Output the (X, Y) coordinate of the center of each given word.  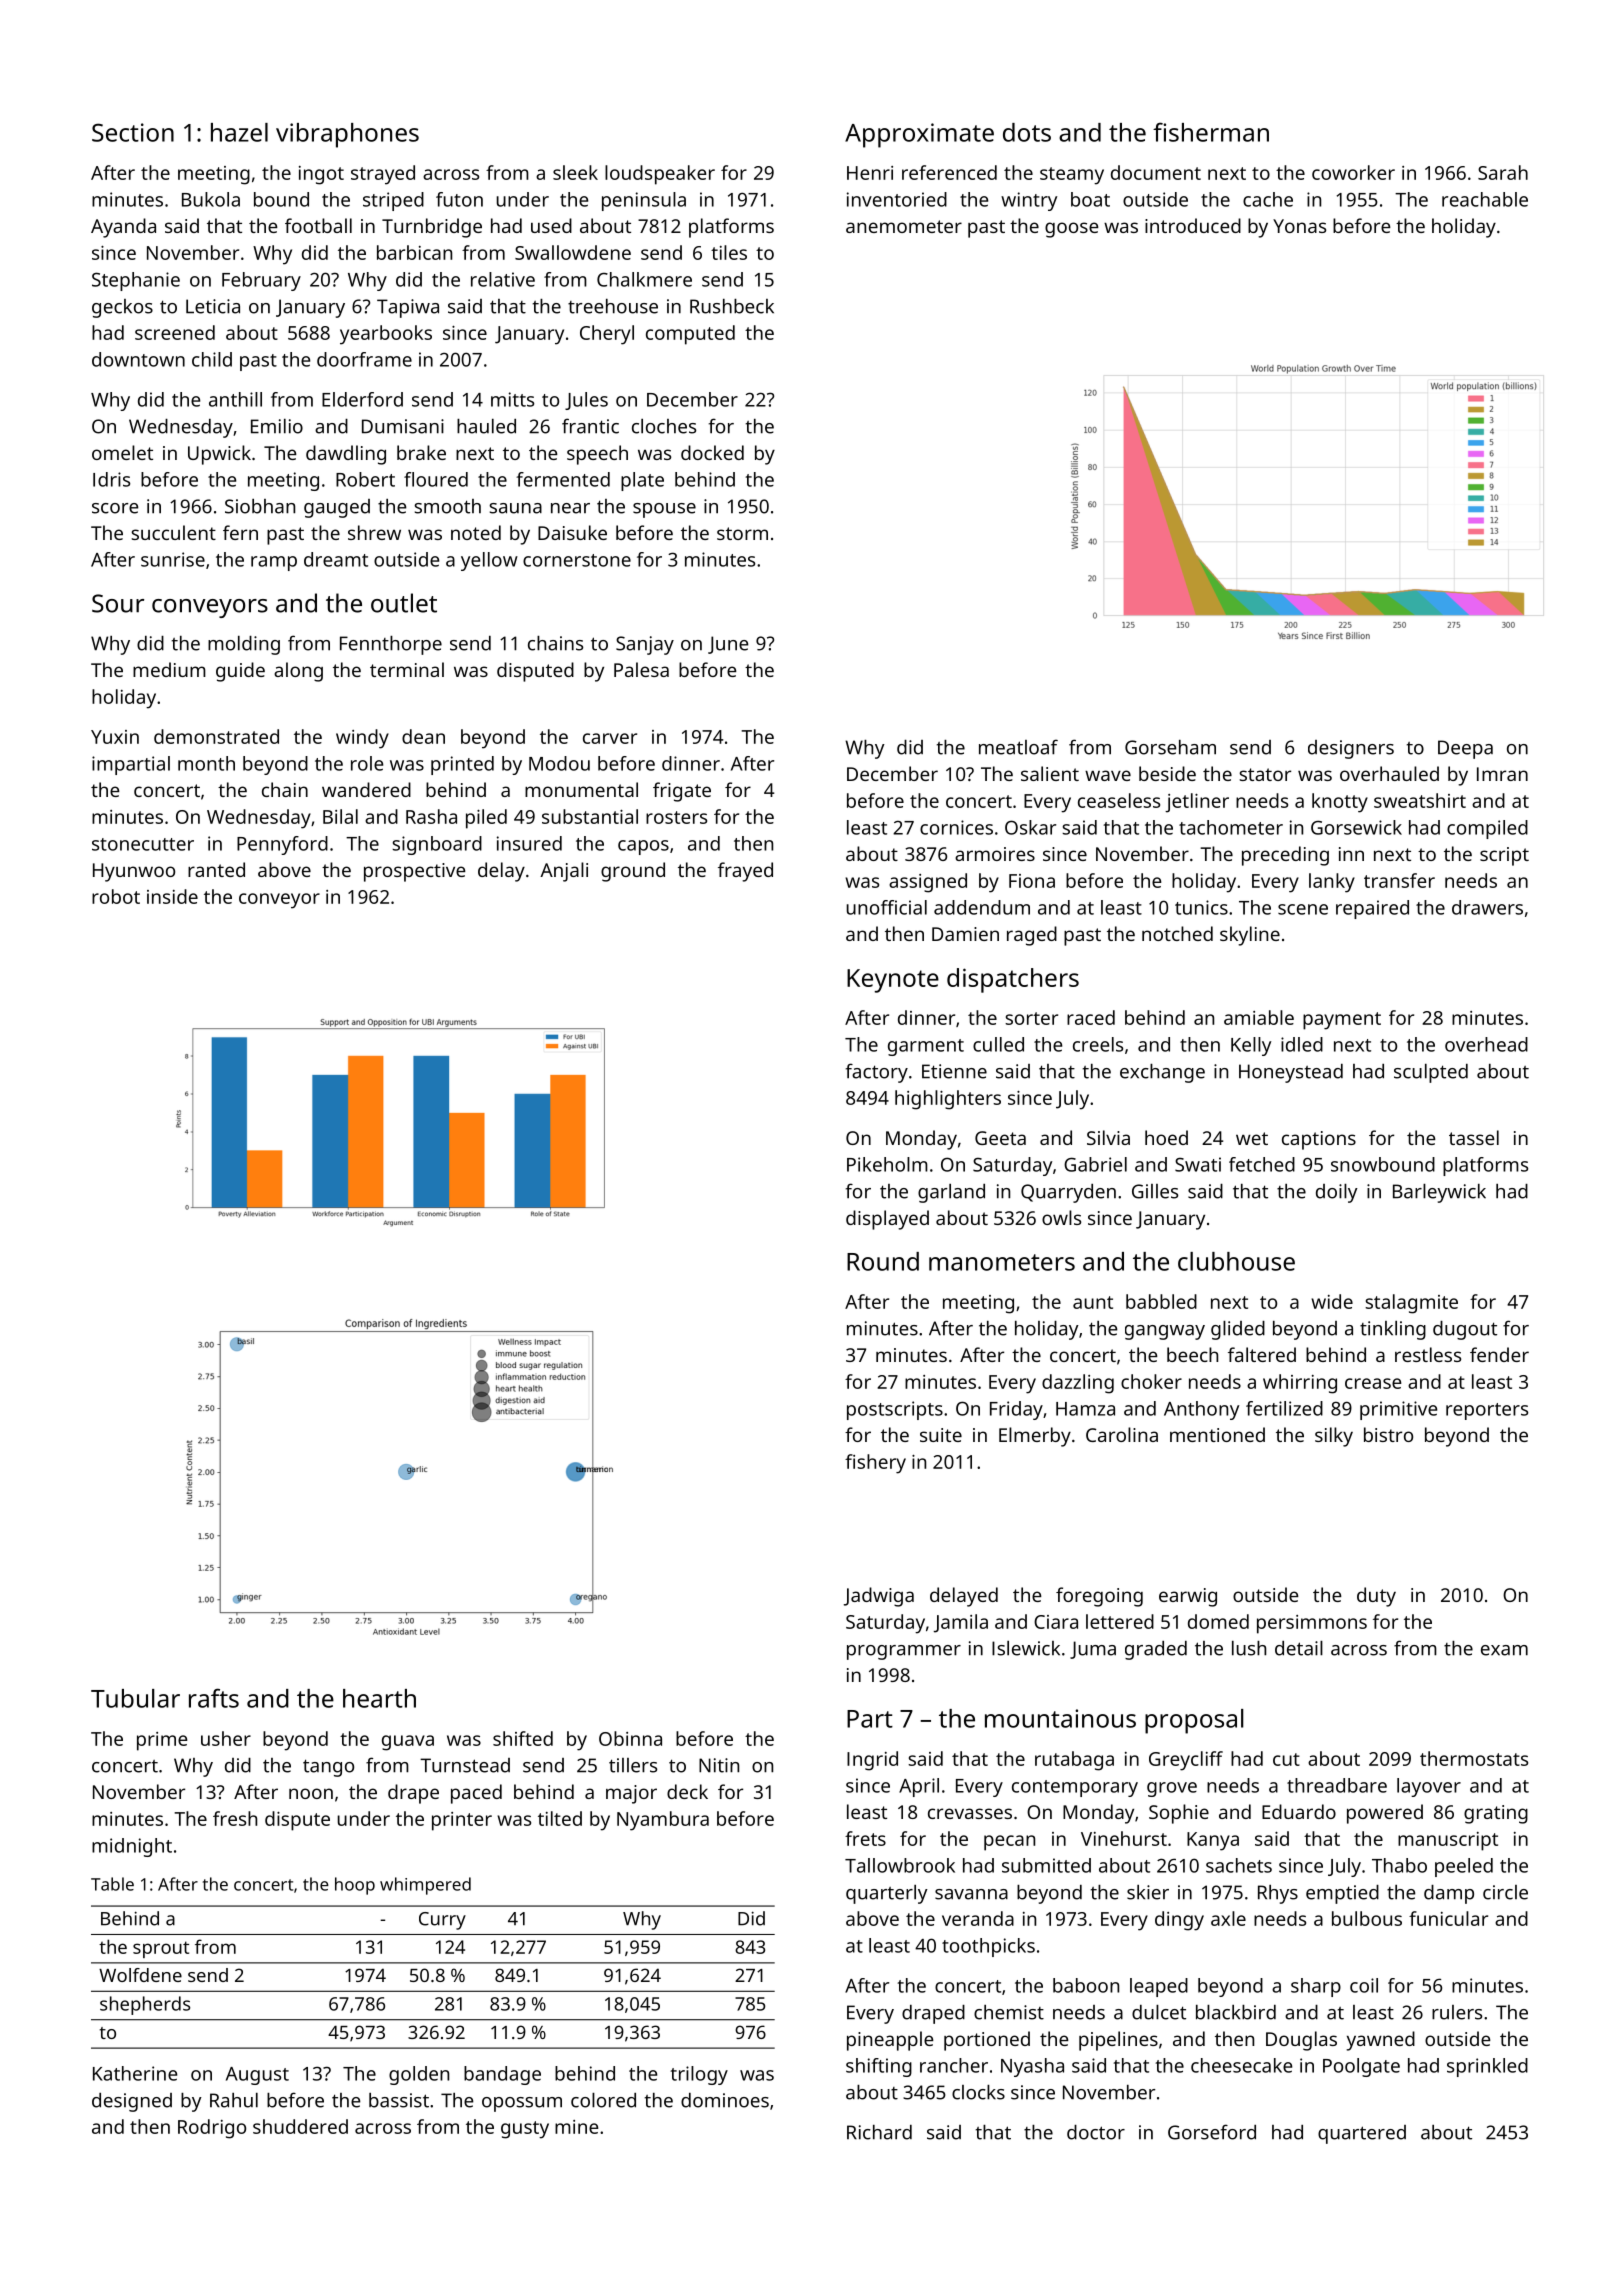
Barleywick (1439, 1193)
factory (877, 1073)
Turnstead (465, 1765)
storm (742, 533)
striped (393, 201)
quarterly (887, 1894)
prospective (415, 872)
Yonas (1299, 226)
